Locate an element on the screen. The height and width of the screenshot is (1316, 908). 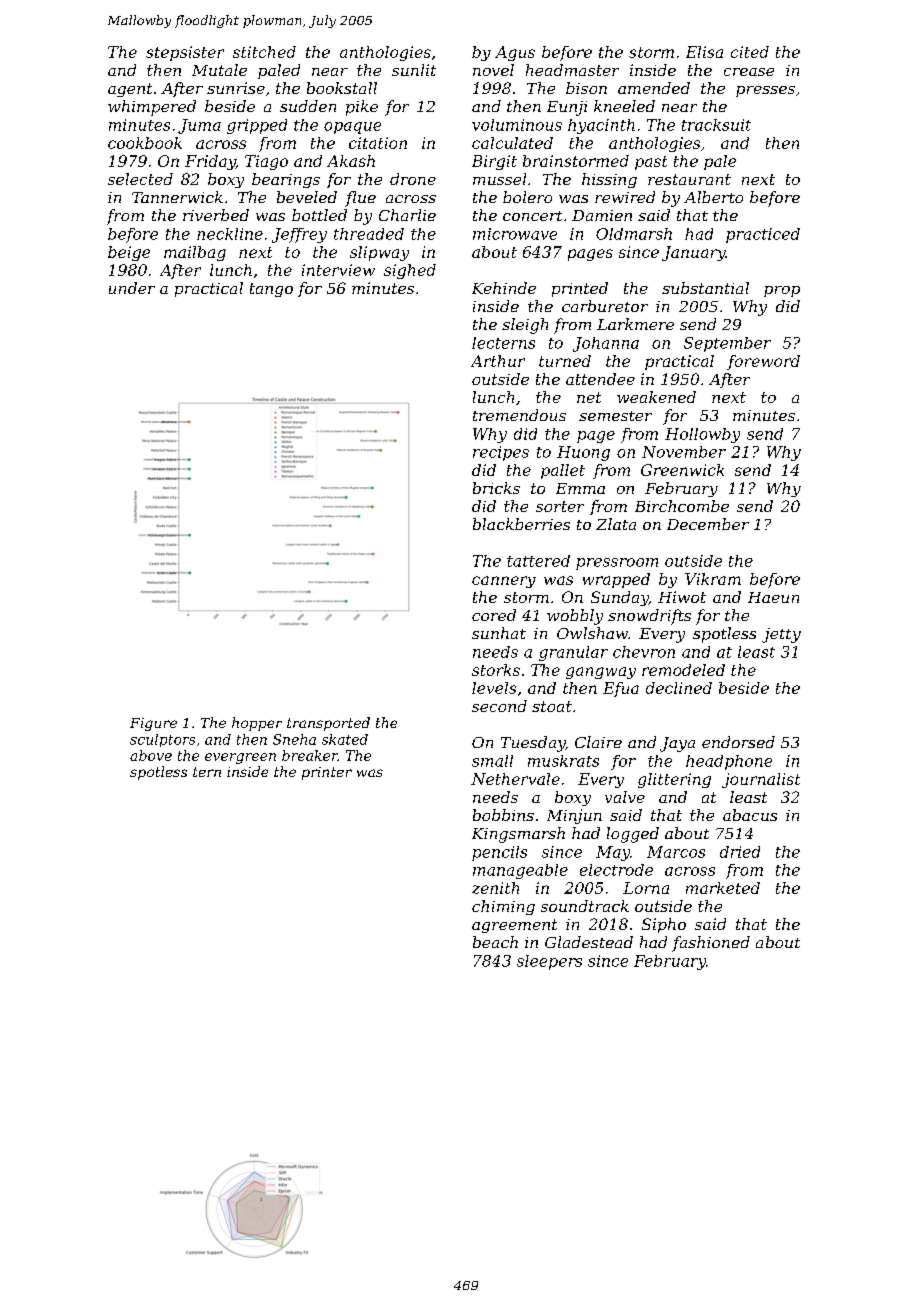
Agus is located at coordinates (515, 53).
